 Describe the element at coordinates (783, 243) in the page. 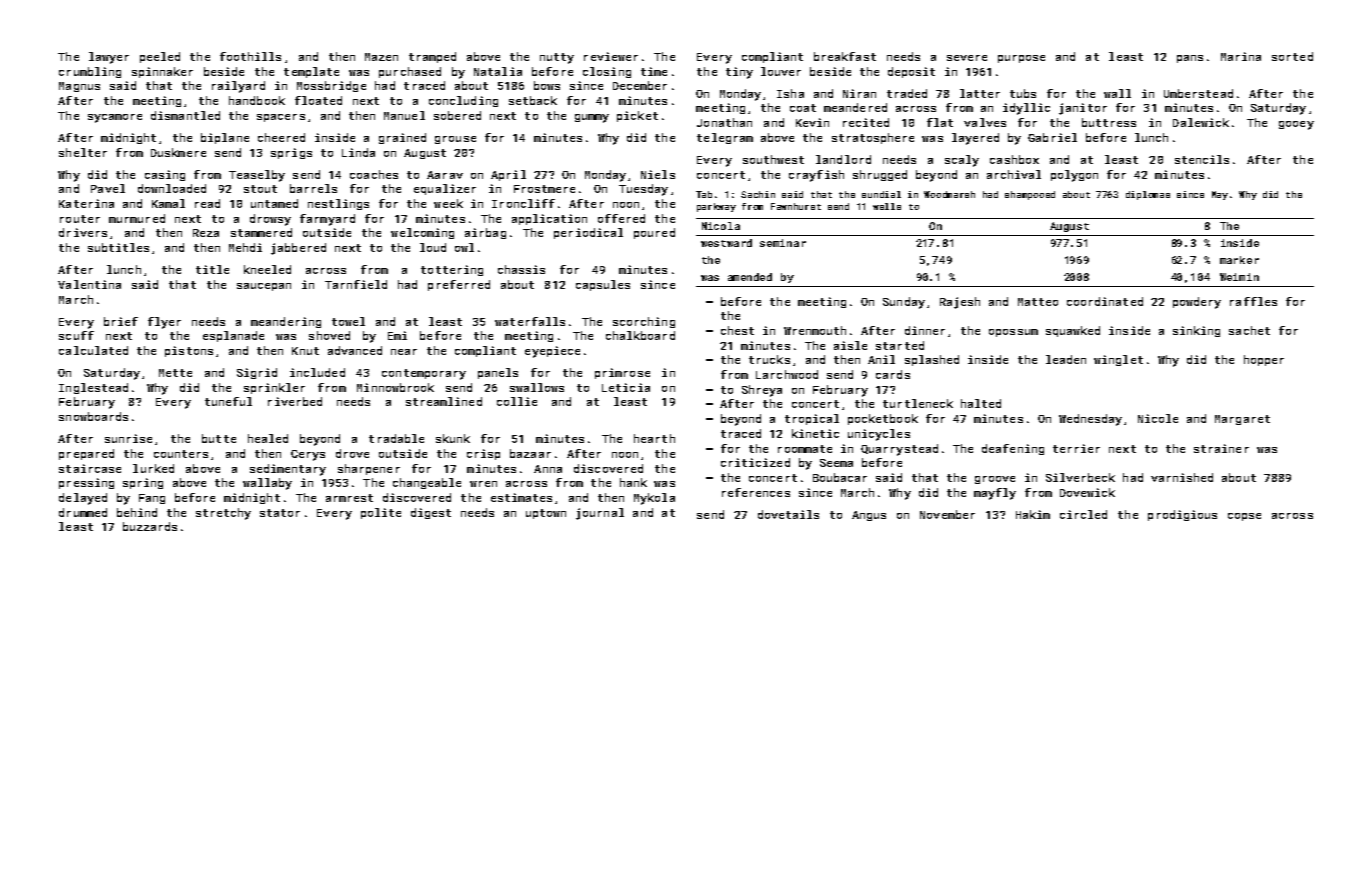

I see `seminar` at that location.
